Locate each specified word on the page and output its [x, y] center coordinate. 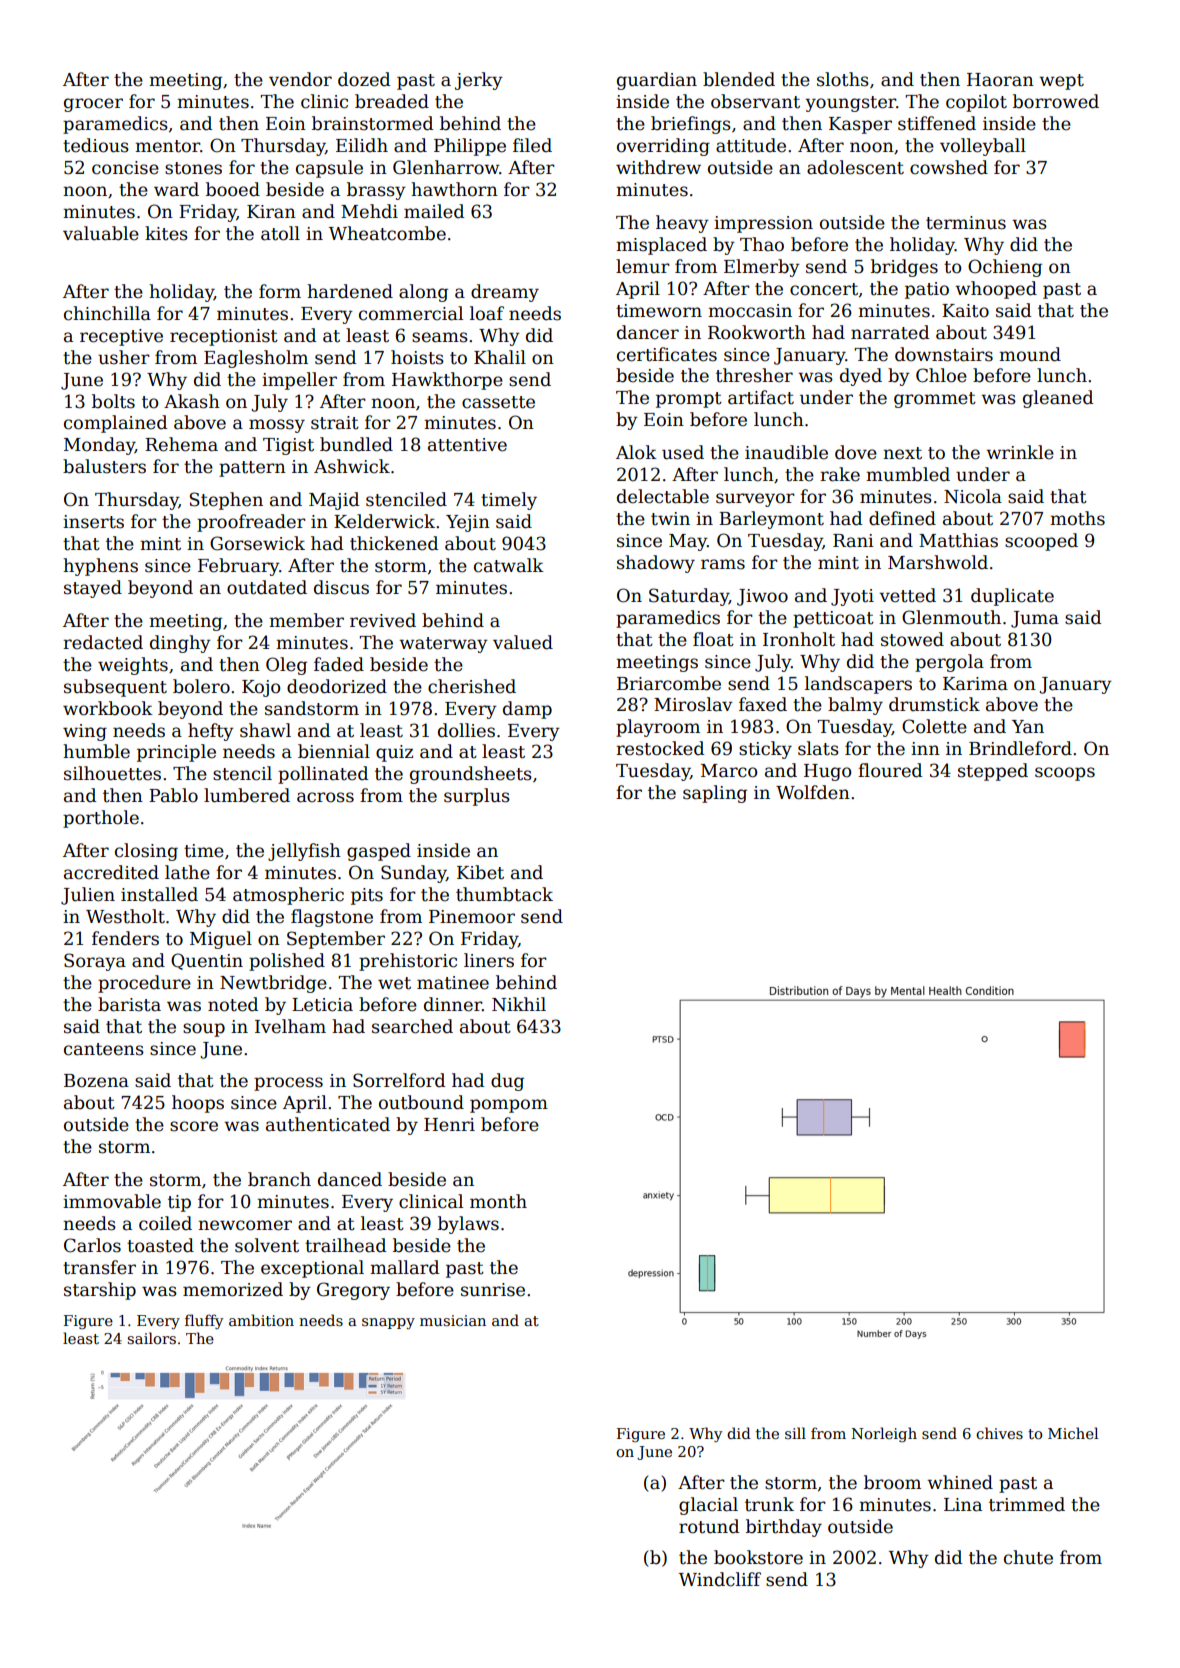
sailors [151, 1338]
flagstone [332, 918]
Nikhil [519, 1004]
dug [507, 1082]
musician [453, 1320]
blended [739, 79]
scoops [1065, 774]
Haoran [1000, 80]
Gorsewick [257, 543]
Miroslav [693, 704]
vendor [300, 79]
